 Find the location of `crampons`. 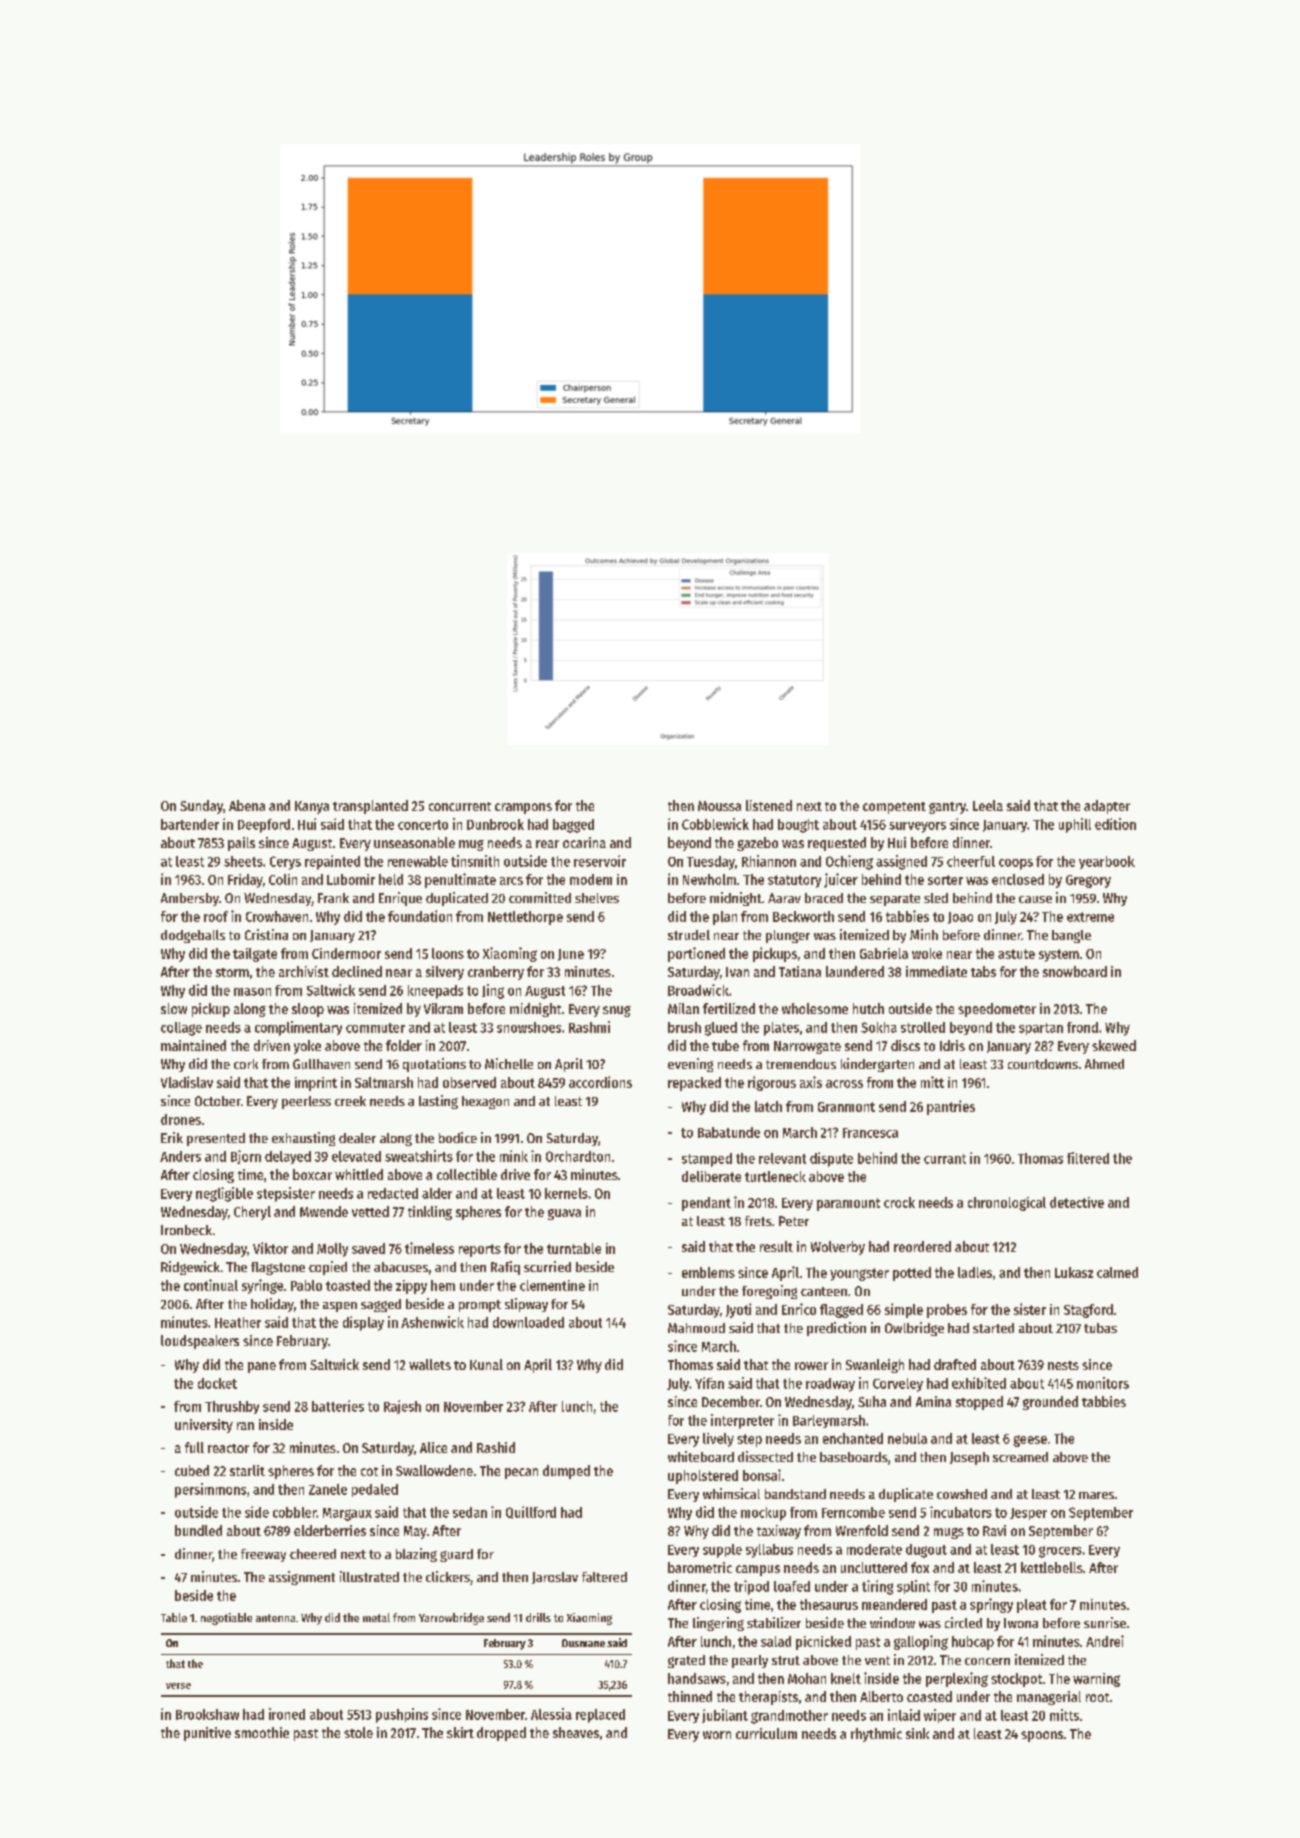

crampons is located at coordinates (523, 808).
